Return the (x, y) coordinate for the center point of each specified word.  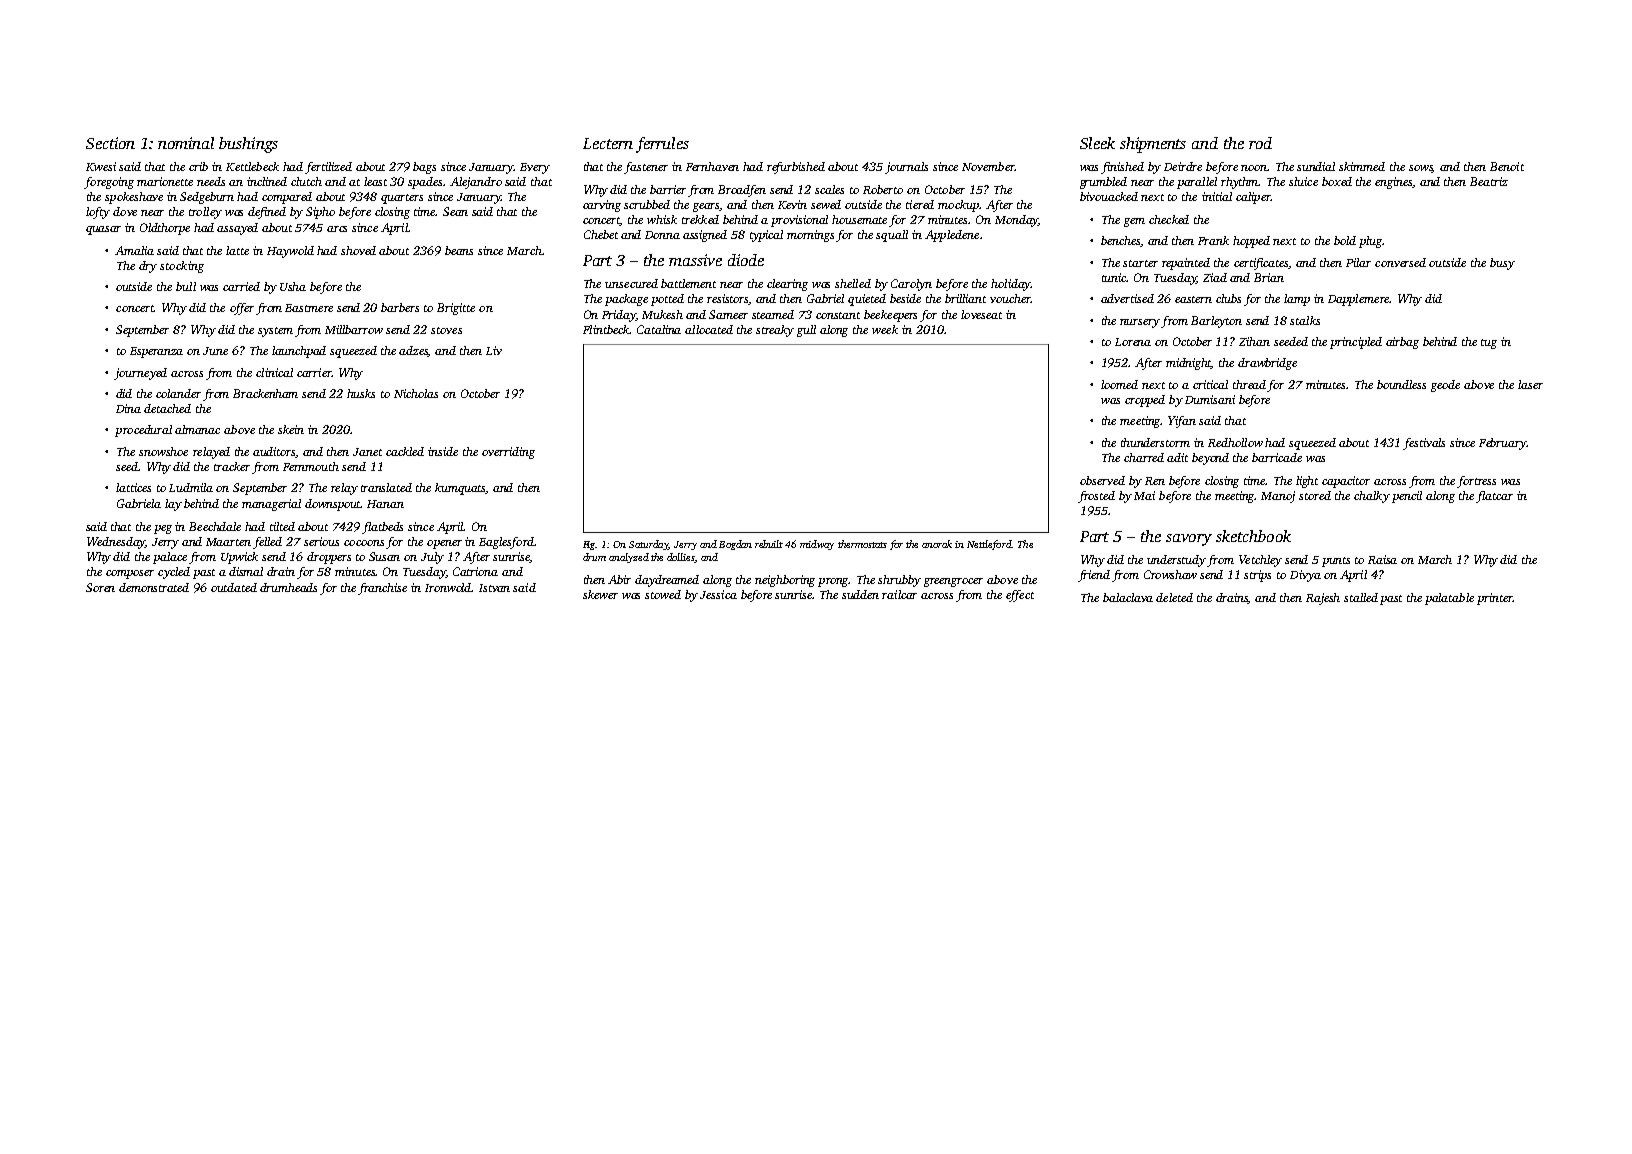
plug (1370, 242)
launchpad (299, 352)
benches (1121, 241)
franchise (382, 589)
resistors (728, 299)
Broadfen (742, 191)
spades (425, 183)
